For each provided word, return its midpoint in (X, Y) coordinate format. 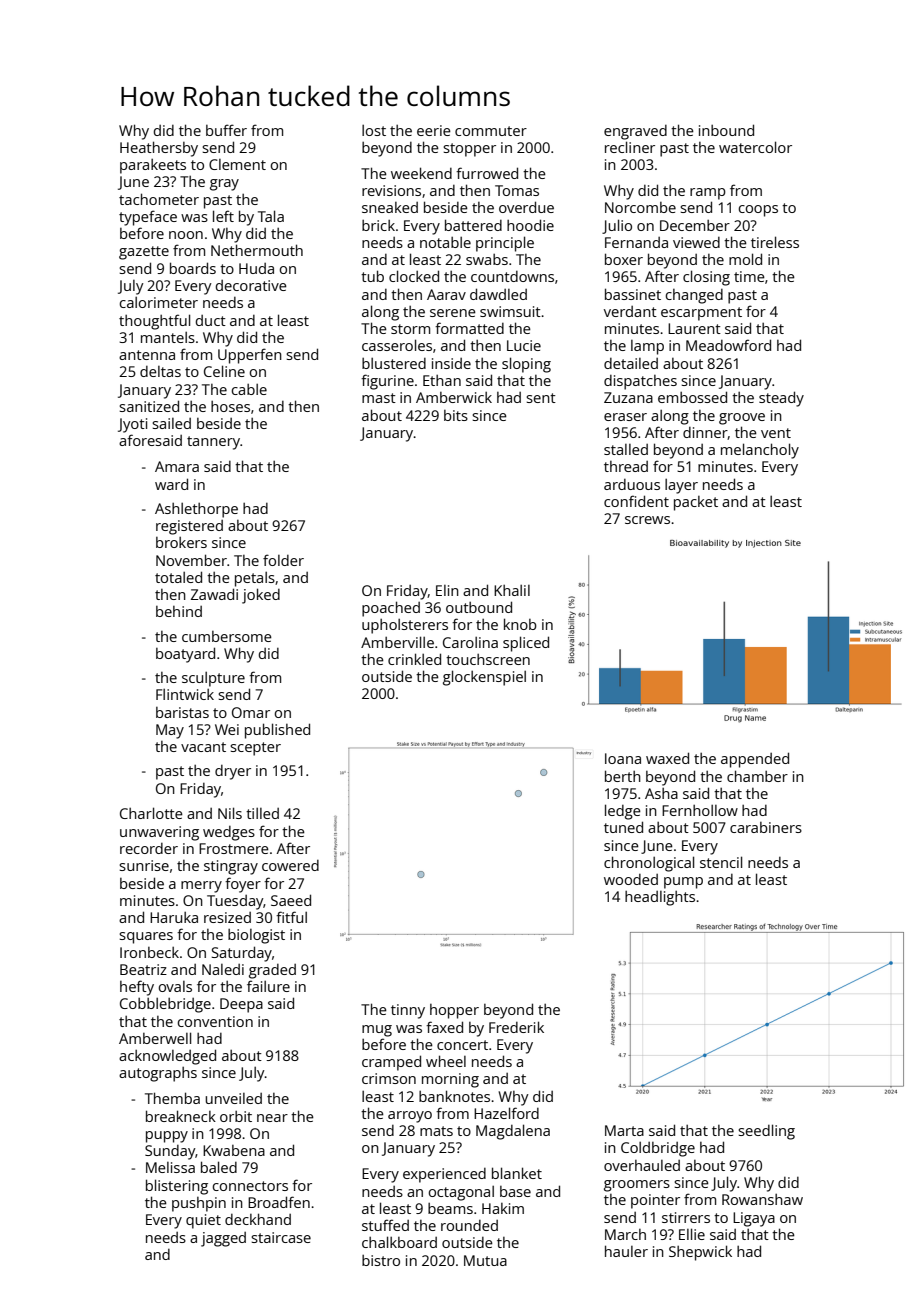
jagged (223, 1239)
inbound (726, 130)
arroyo (410, 1117)
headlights (660, 898)
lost (374, 130)
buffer (226, 130)
